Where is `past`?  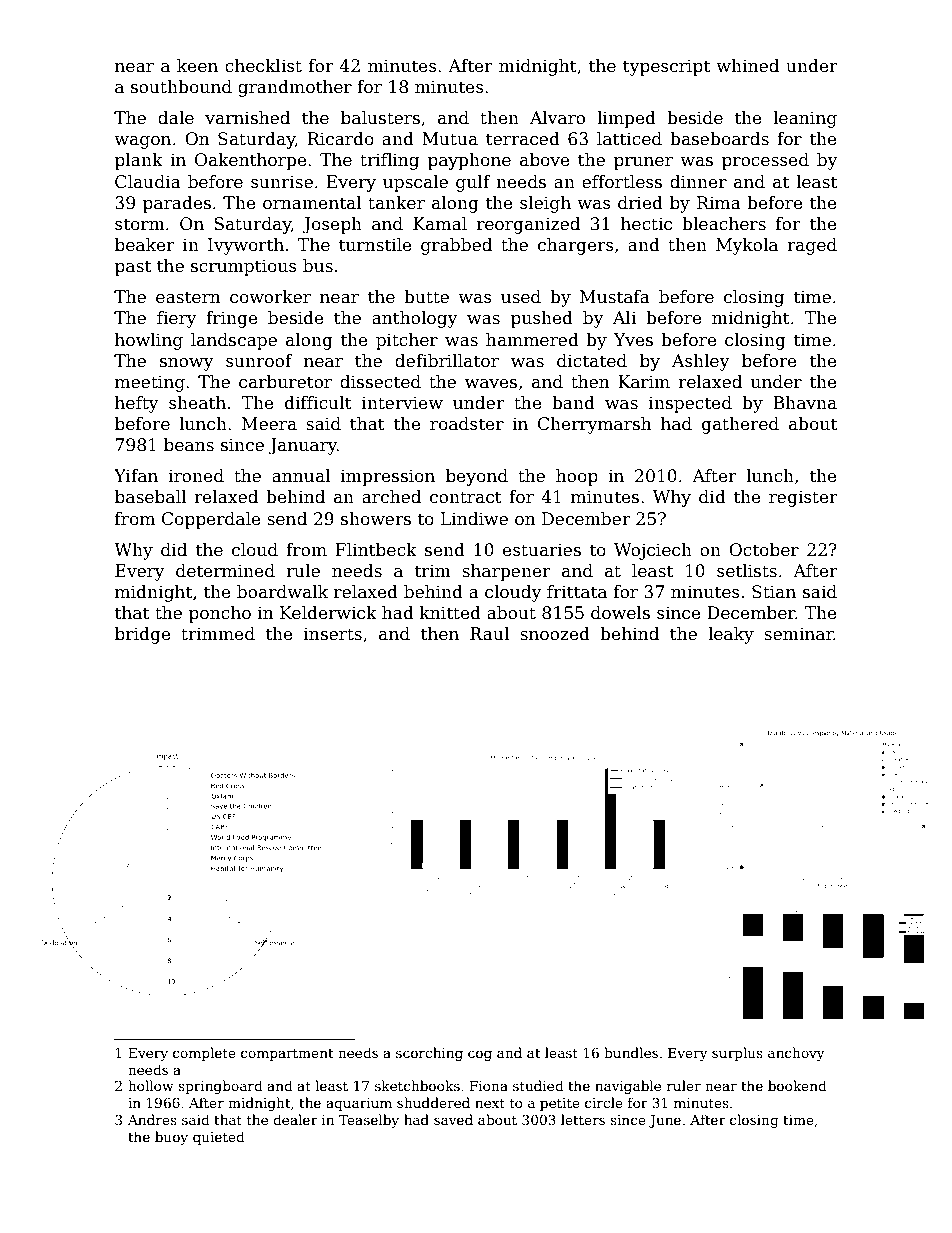
past is located at coordinates (133, 268).
